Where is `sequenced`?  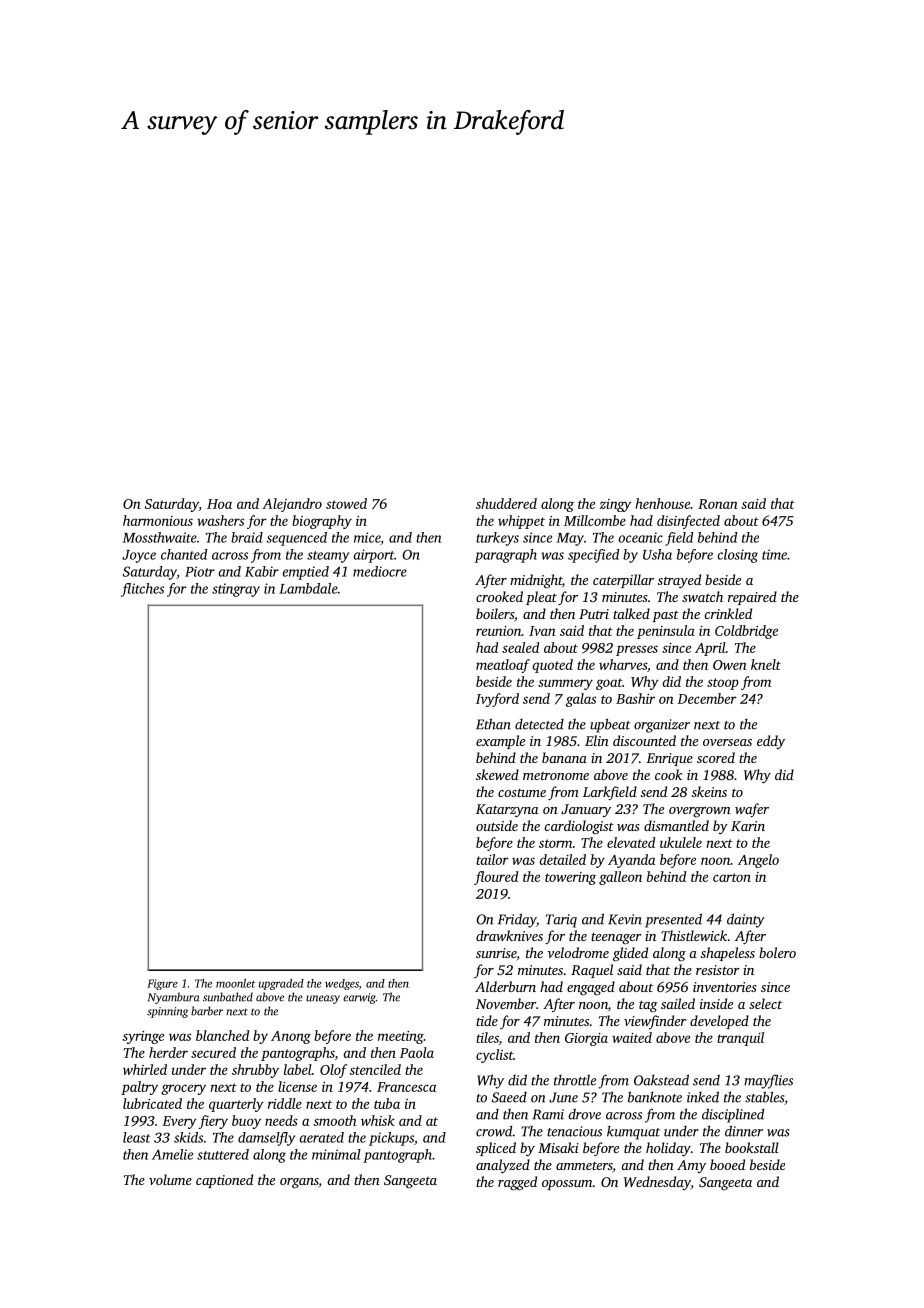
sequenced is located at coordinates (296, 539).
